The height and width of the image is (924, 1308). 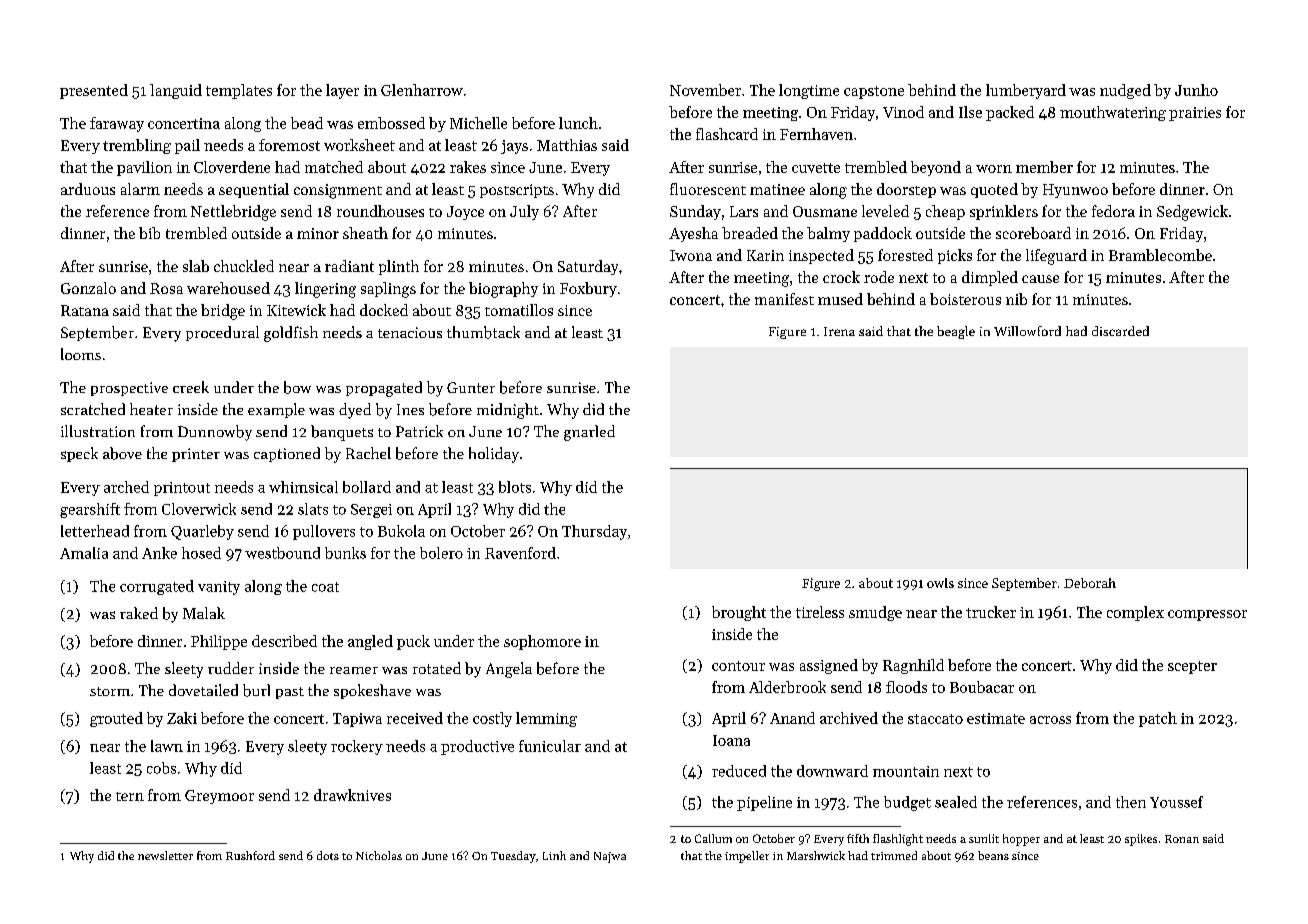 I want to click on lemming, so click(x=546, y=719).
